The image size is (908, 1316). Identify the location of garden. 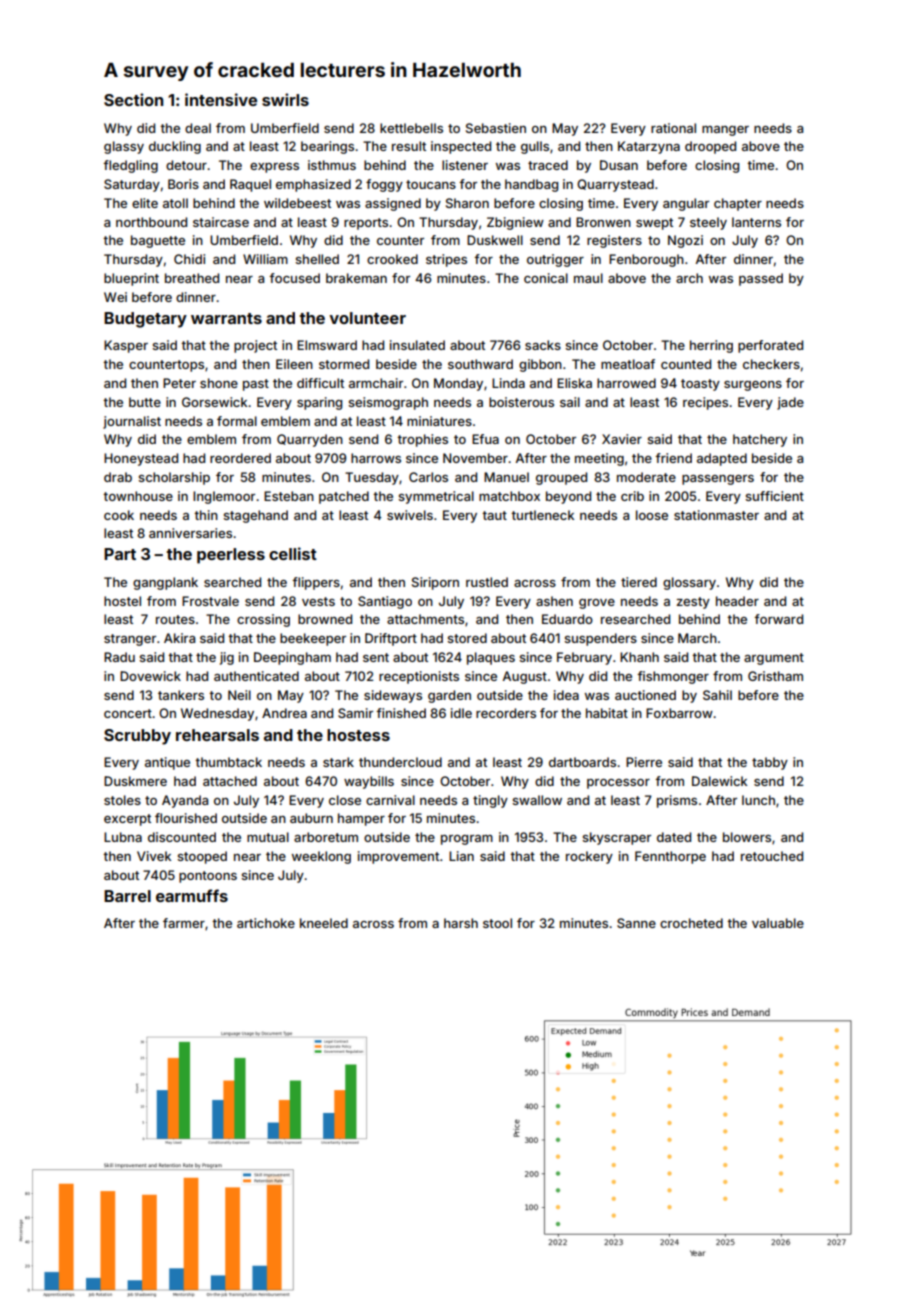
(449, 696).
